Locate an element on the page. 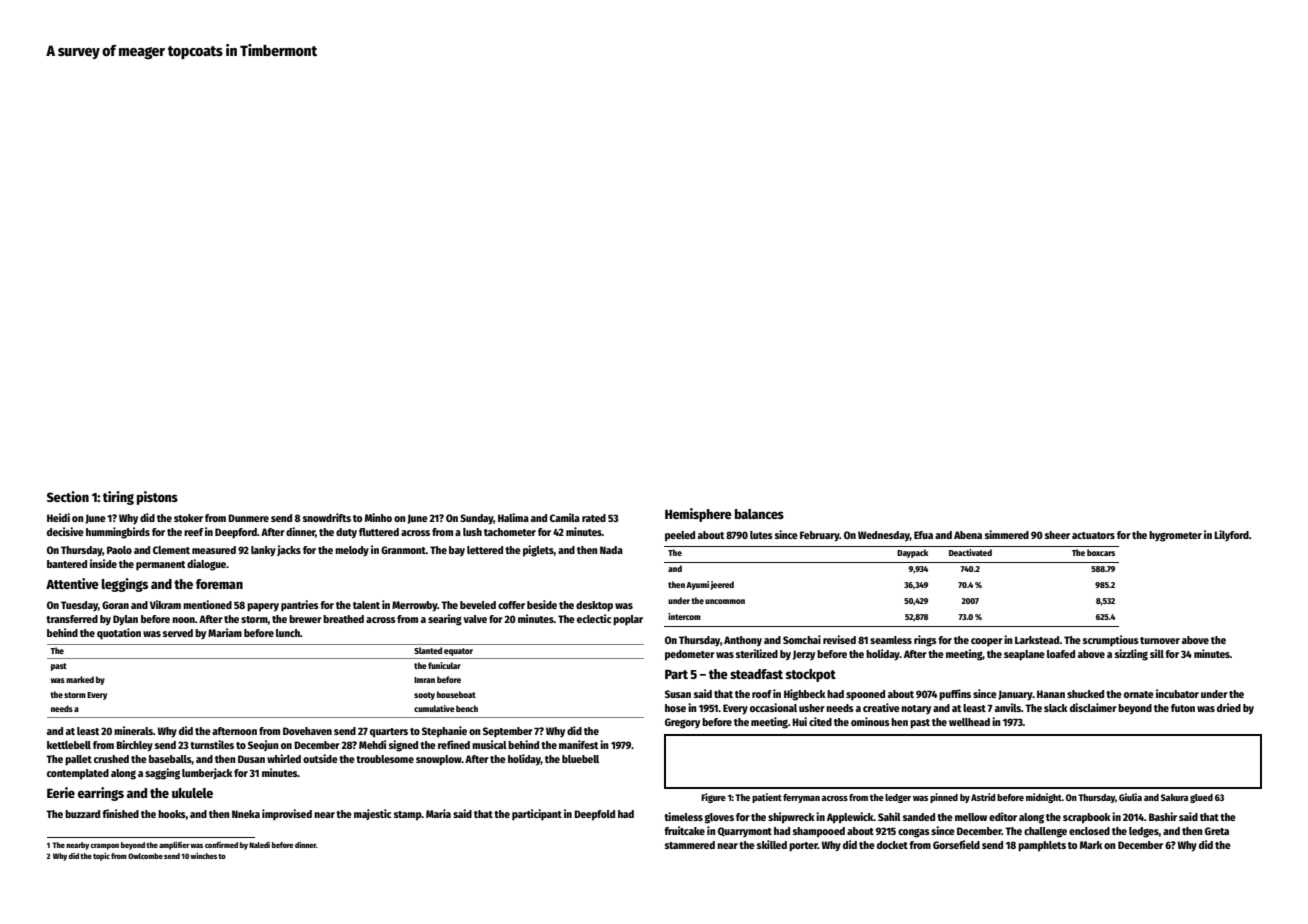  melody is located at coordinates (352, 551).
